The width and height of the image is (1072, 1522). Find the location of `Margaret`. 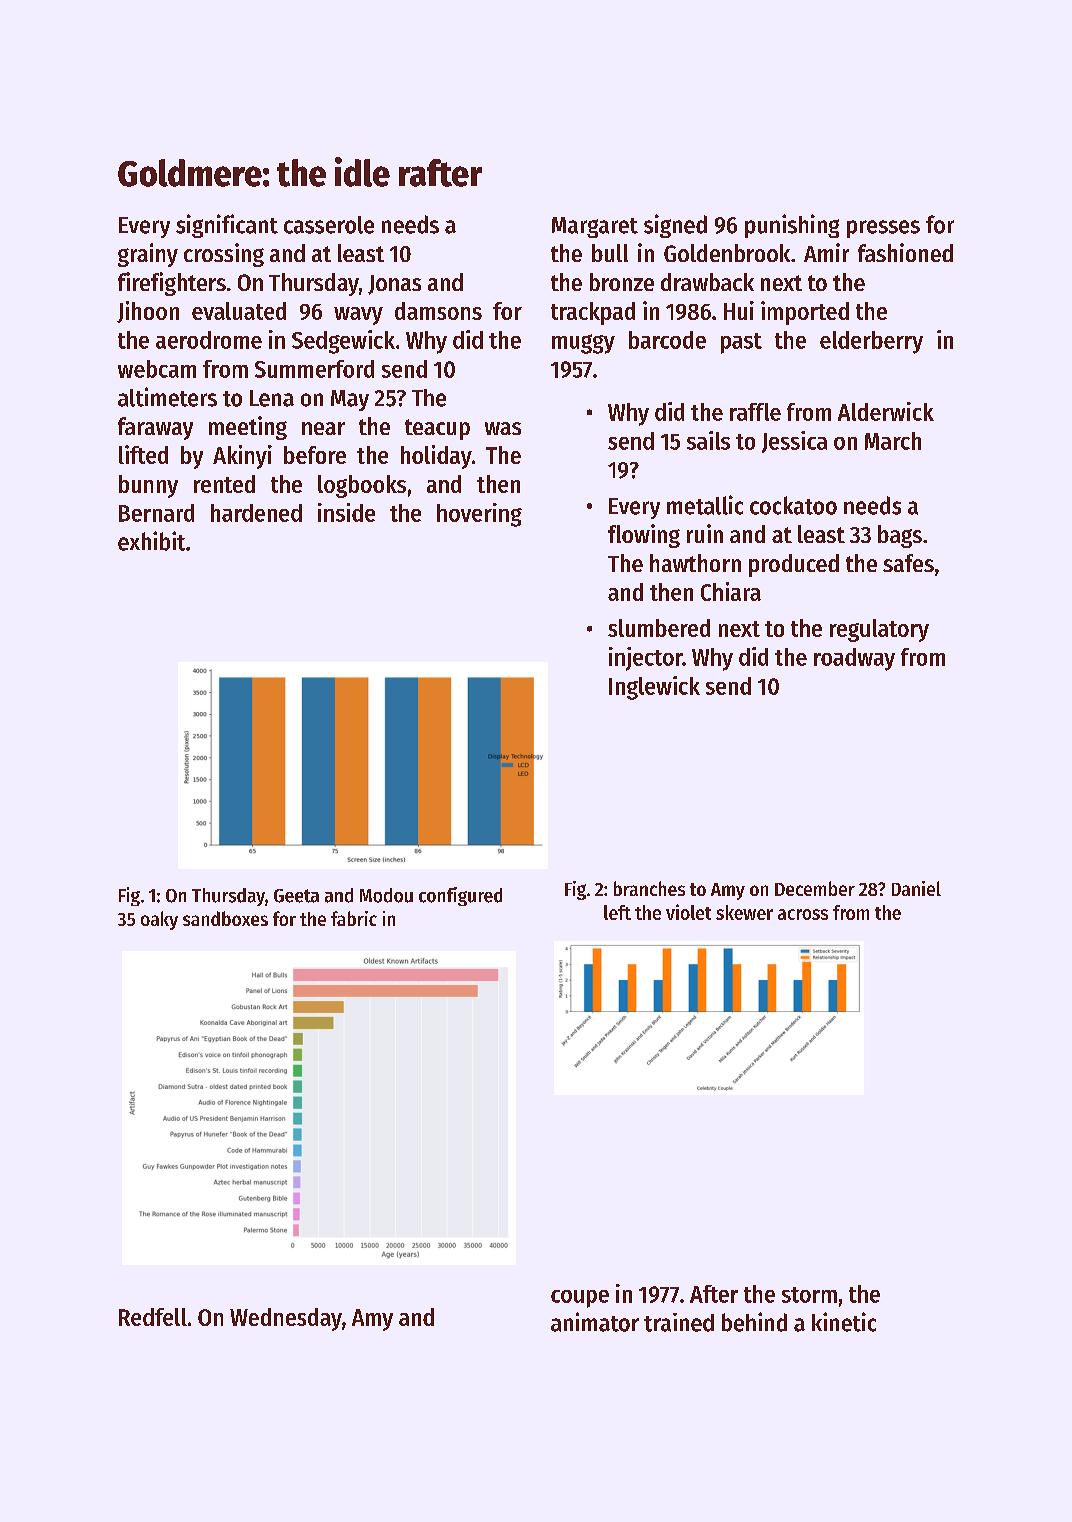

Margaret is located at coordinates (595, 227).
